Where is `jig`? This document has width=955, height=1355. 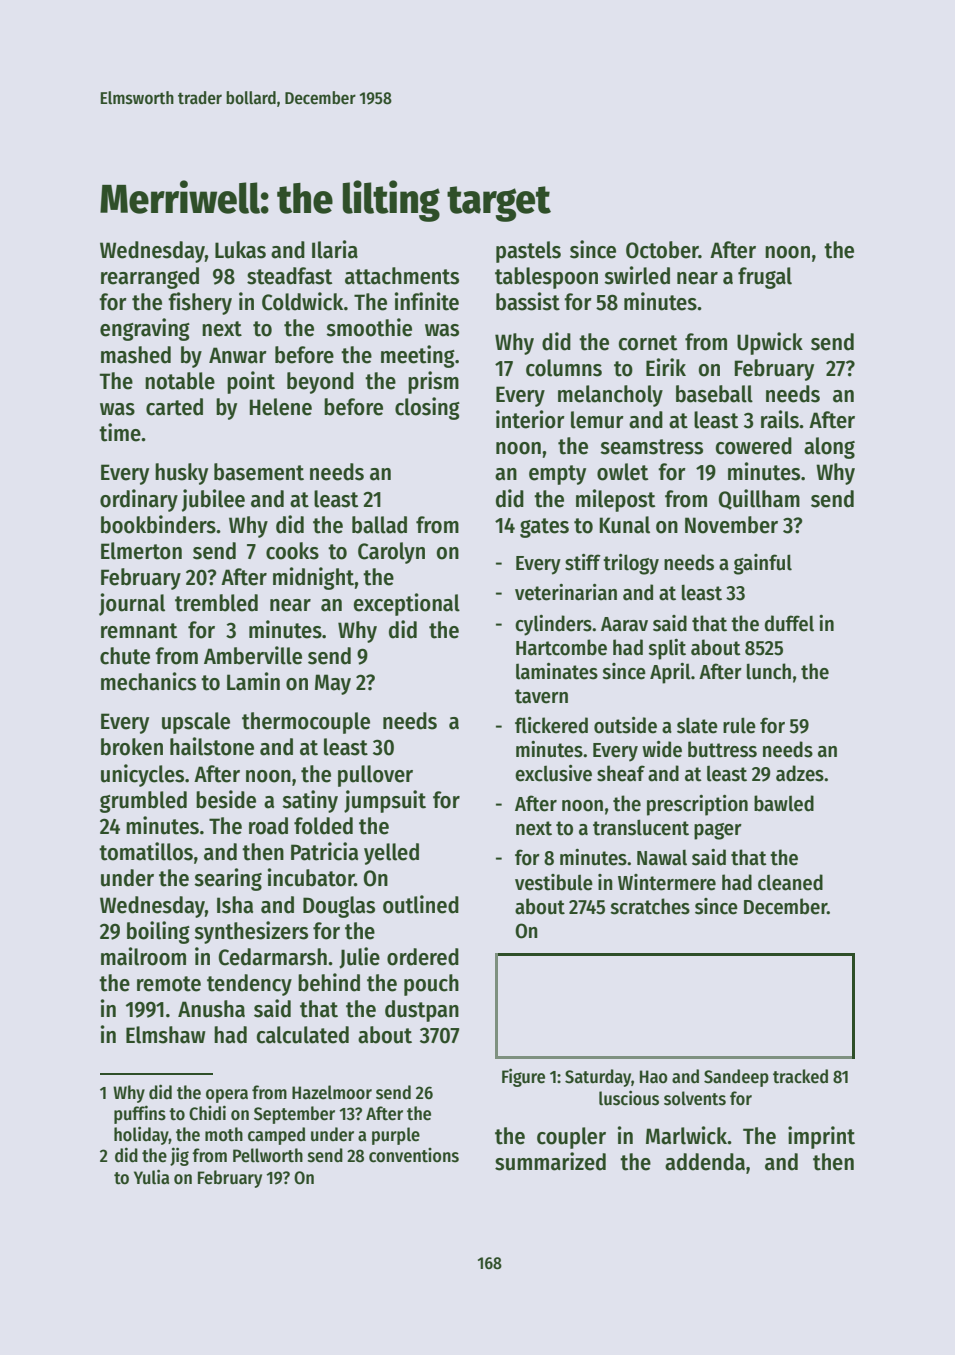
jig is located at coordinates (179, 1156).
